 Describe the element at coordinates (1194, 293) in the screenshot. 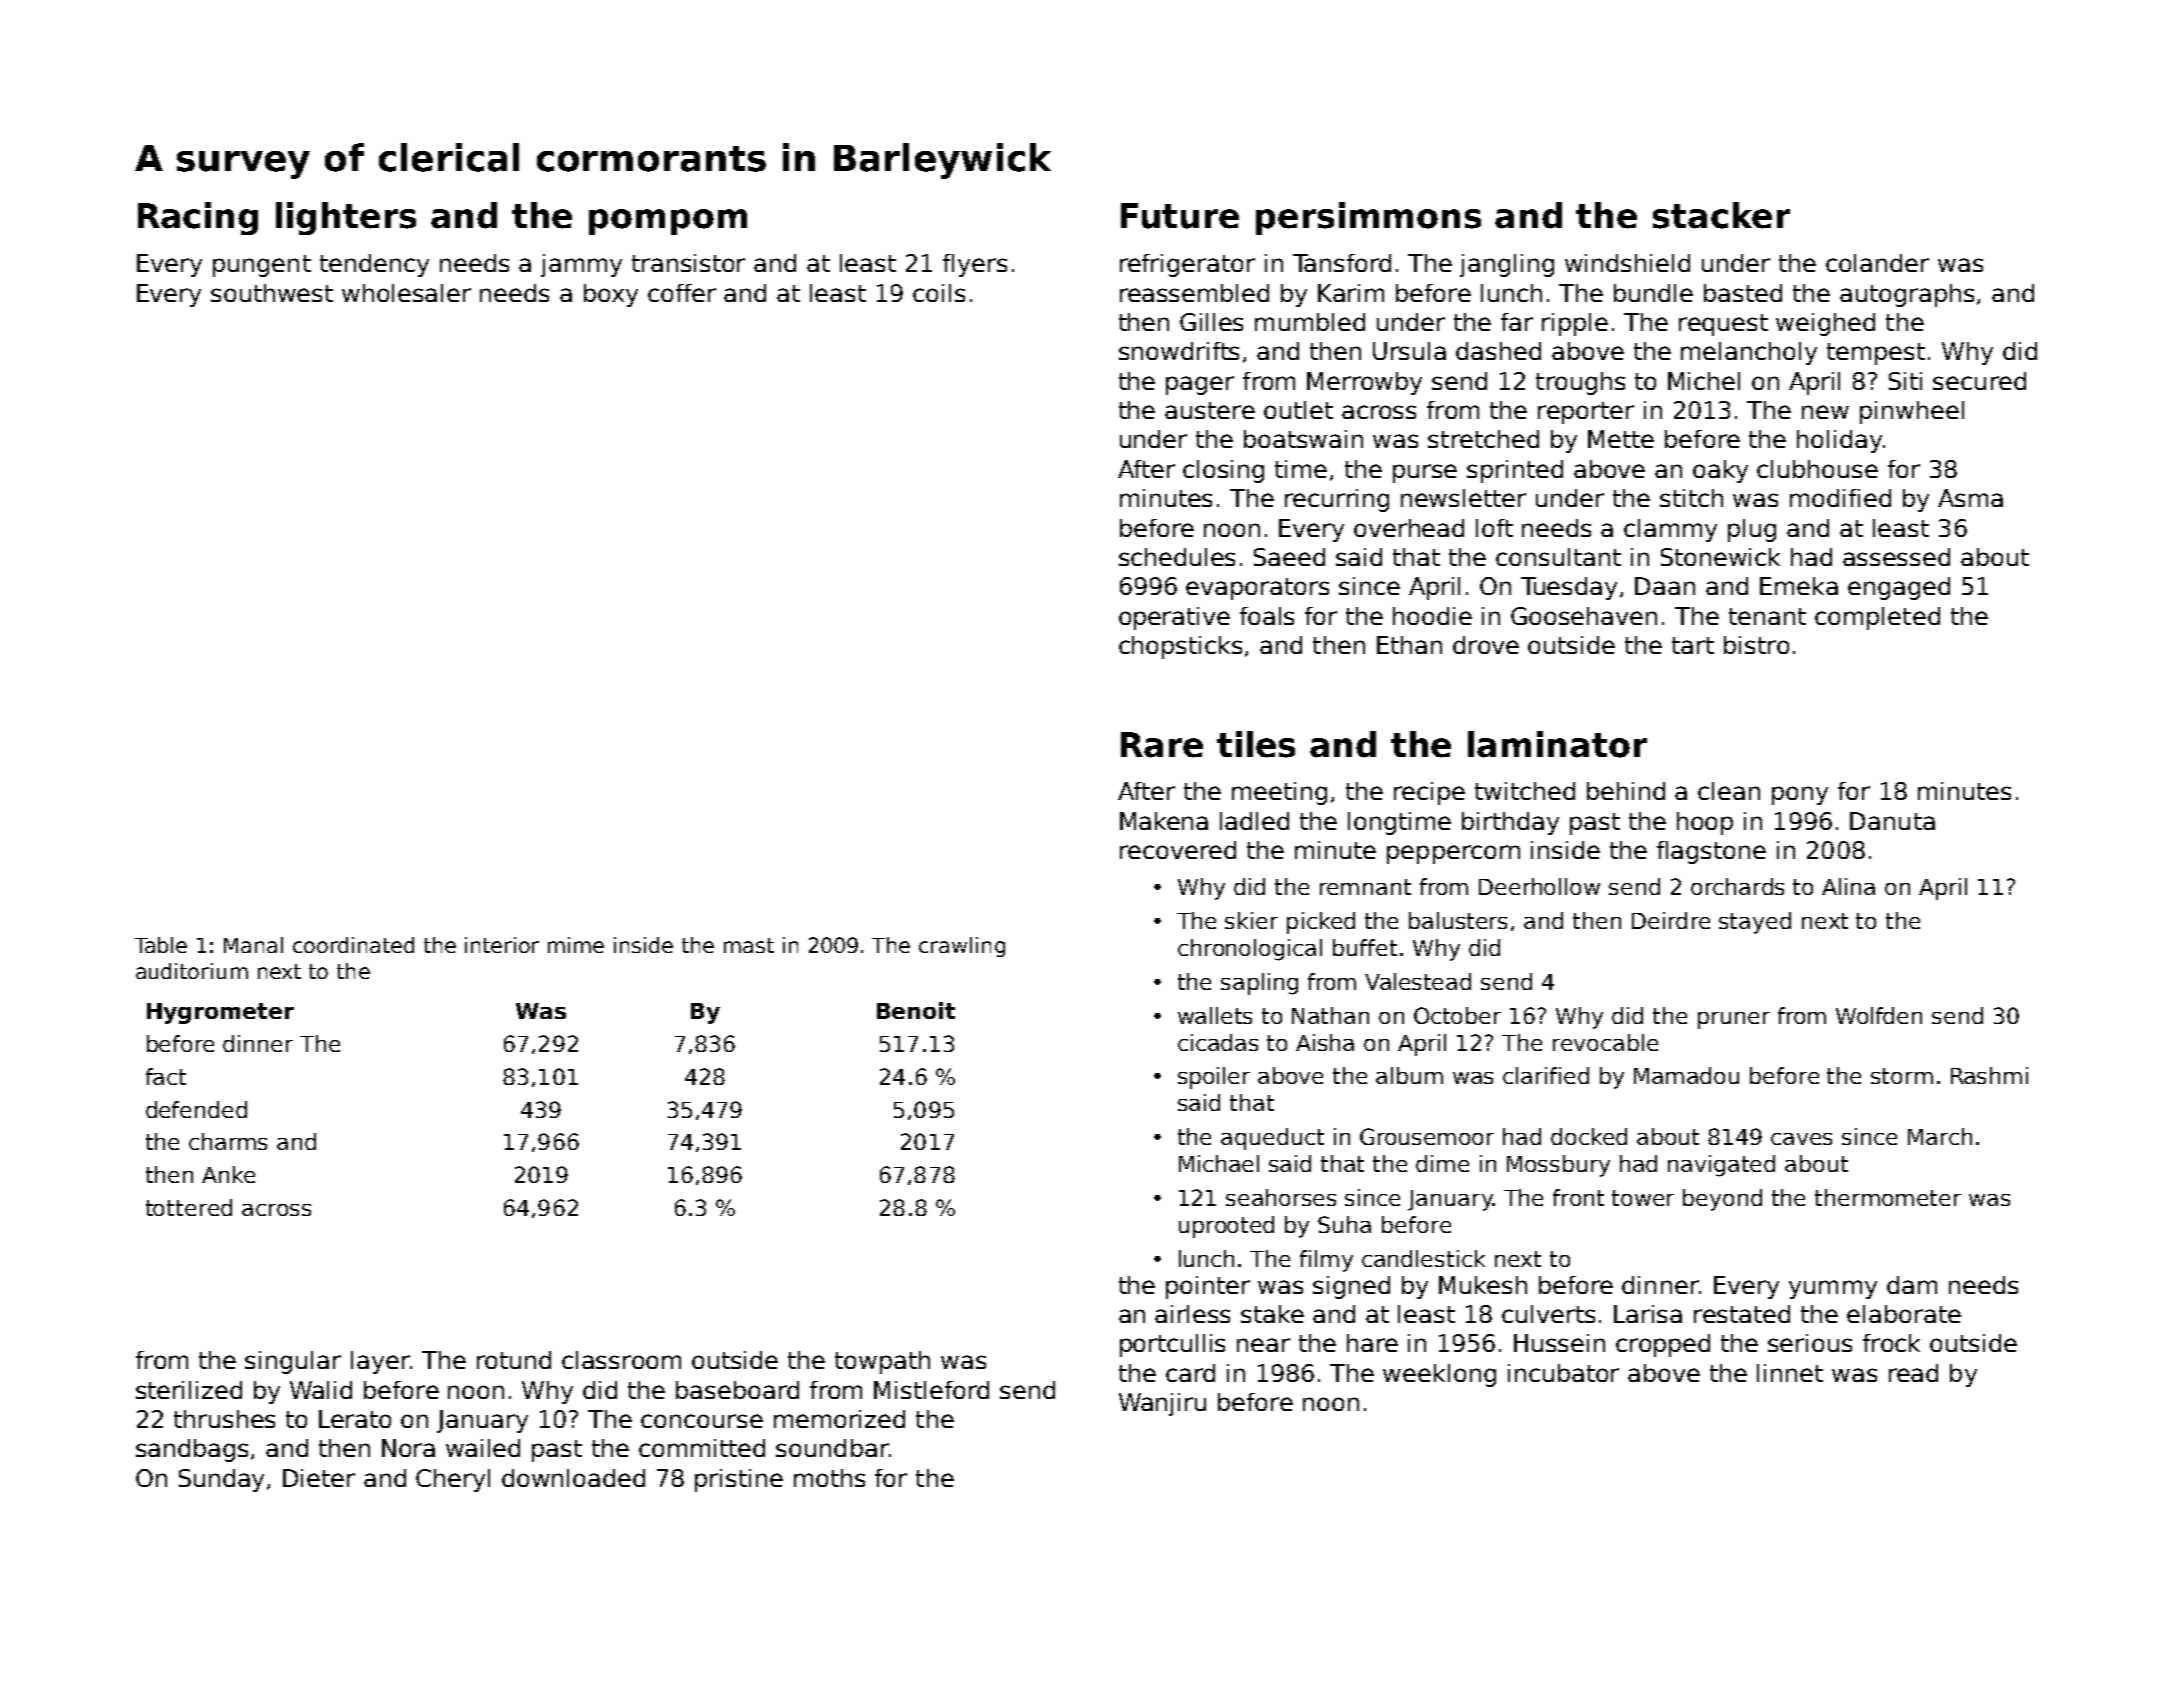

I see `reassembled` at that location.
